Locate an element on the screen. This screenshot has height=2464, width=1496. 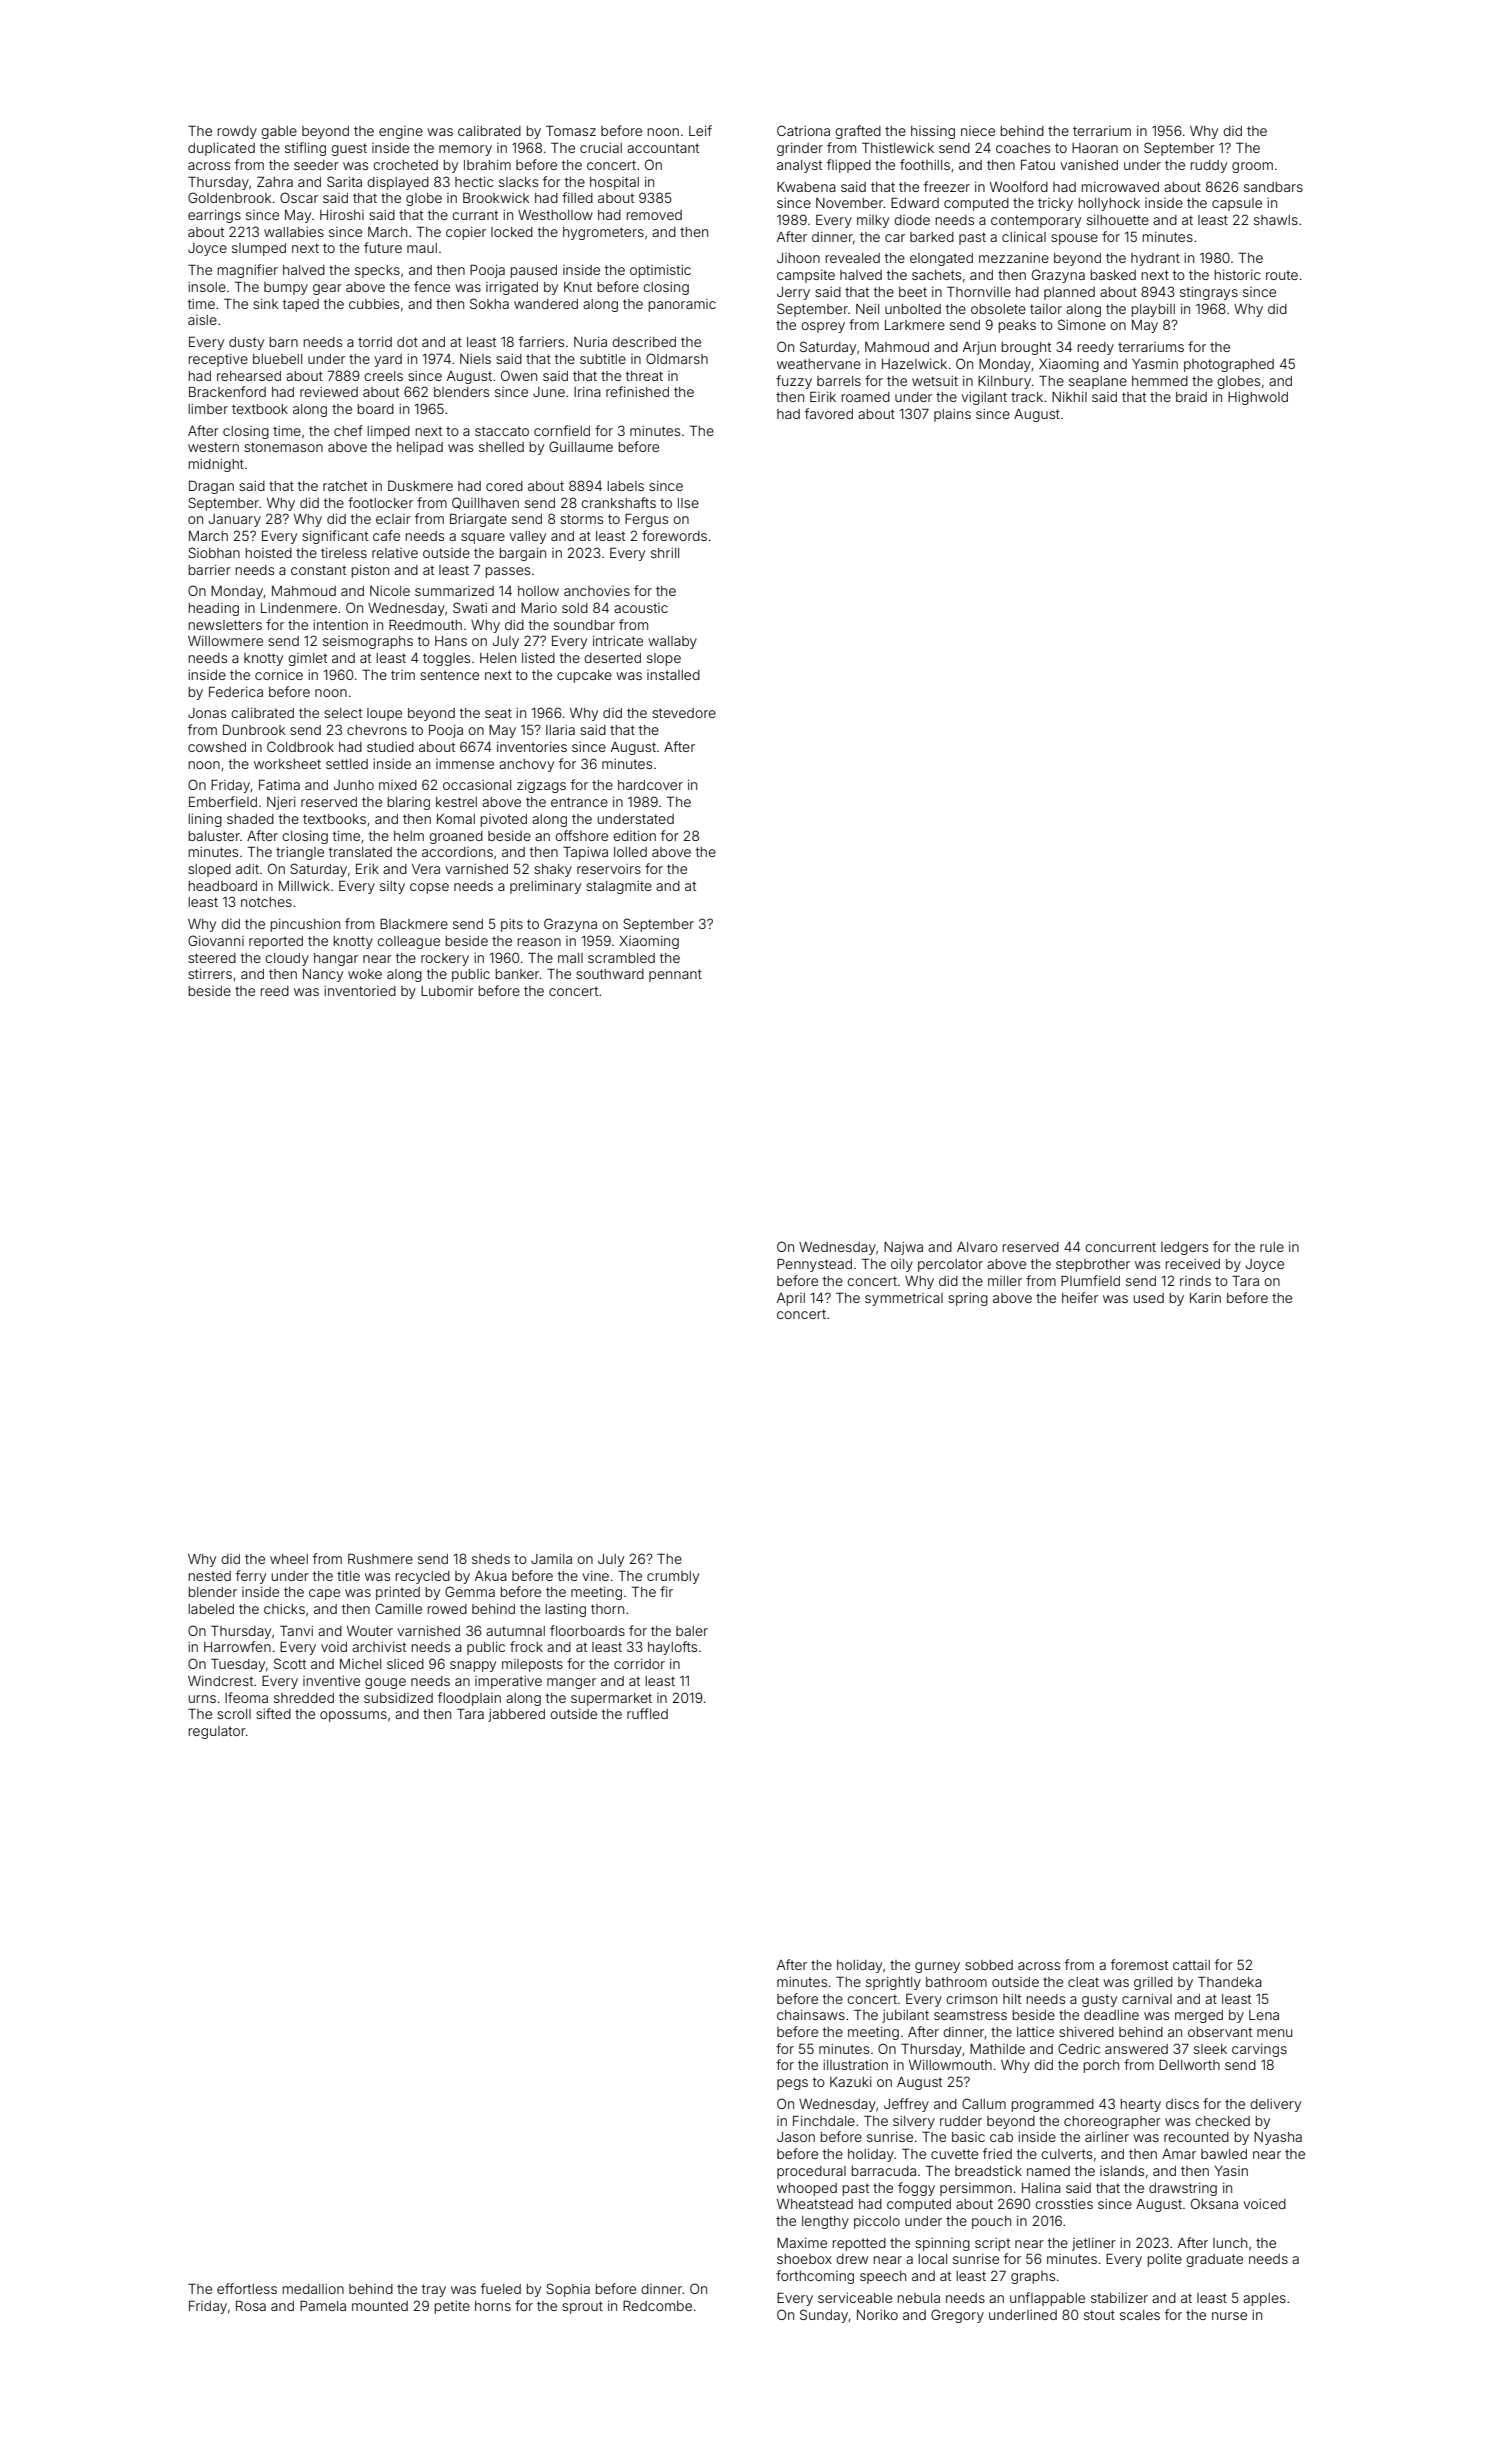
Rosa is located at coordinates (251, 2305).
